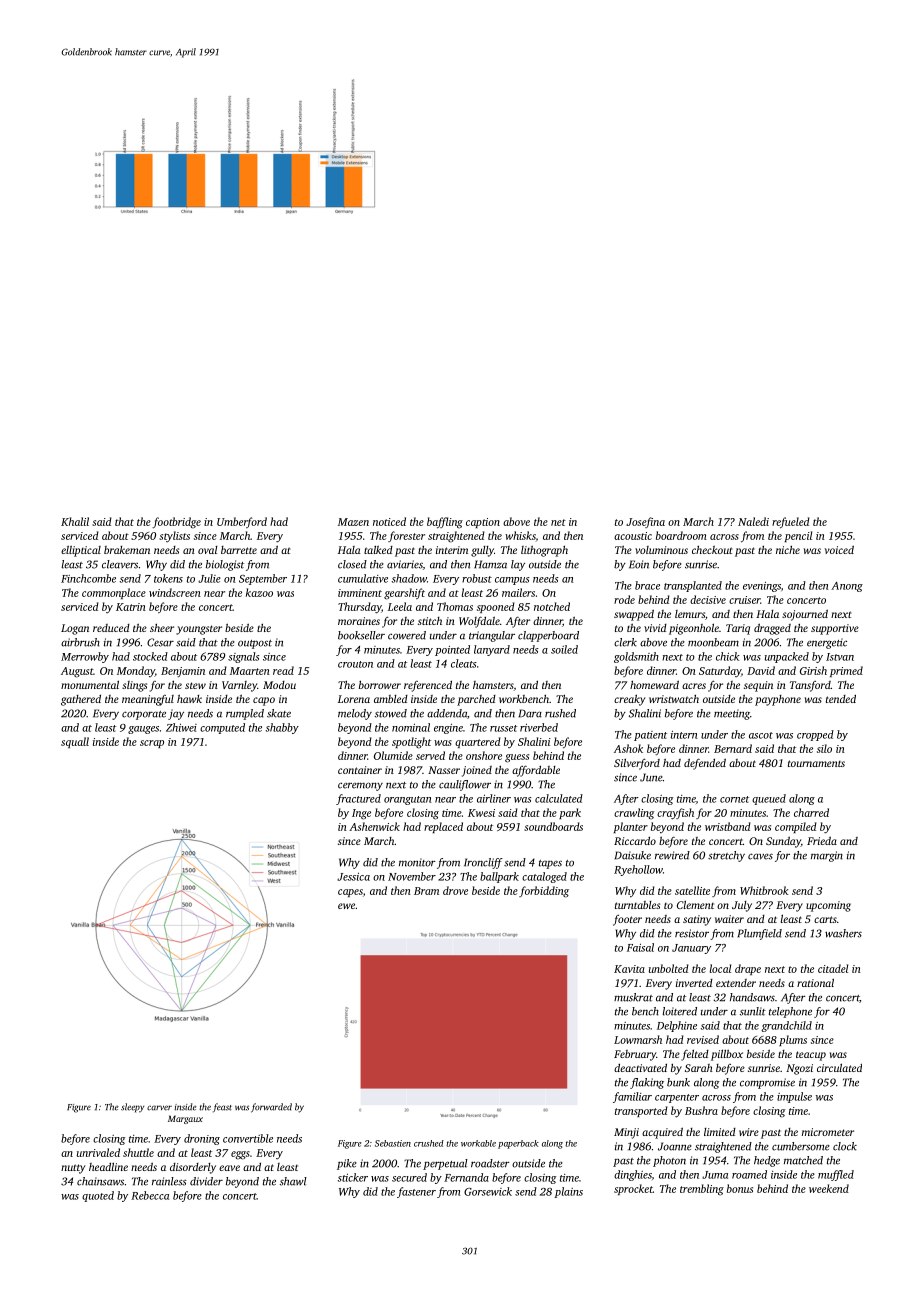 The width and height of the screenshot is (924, 1308). Describe the element at coordinates (645, 522) in the screenshot. I see `Josefina` at that location.
